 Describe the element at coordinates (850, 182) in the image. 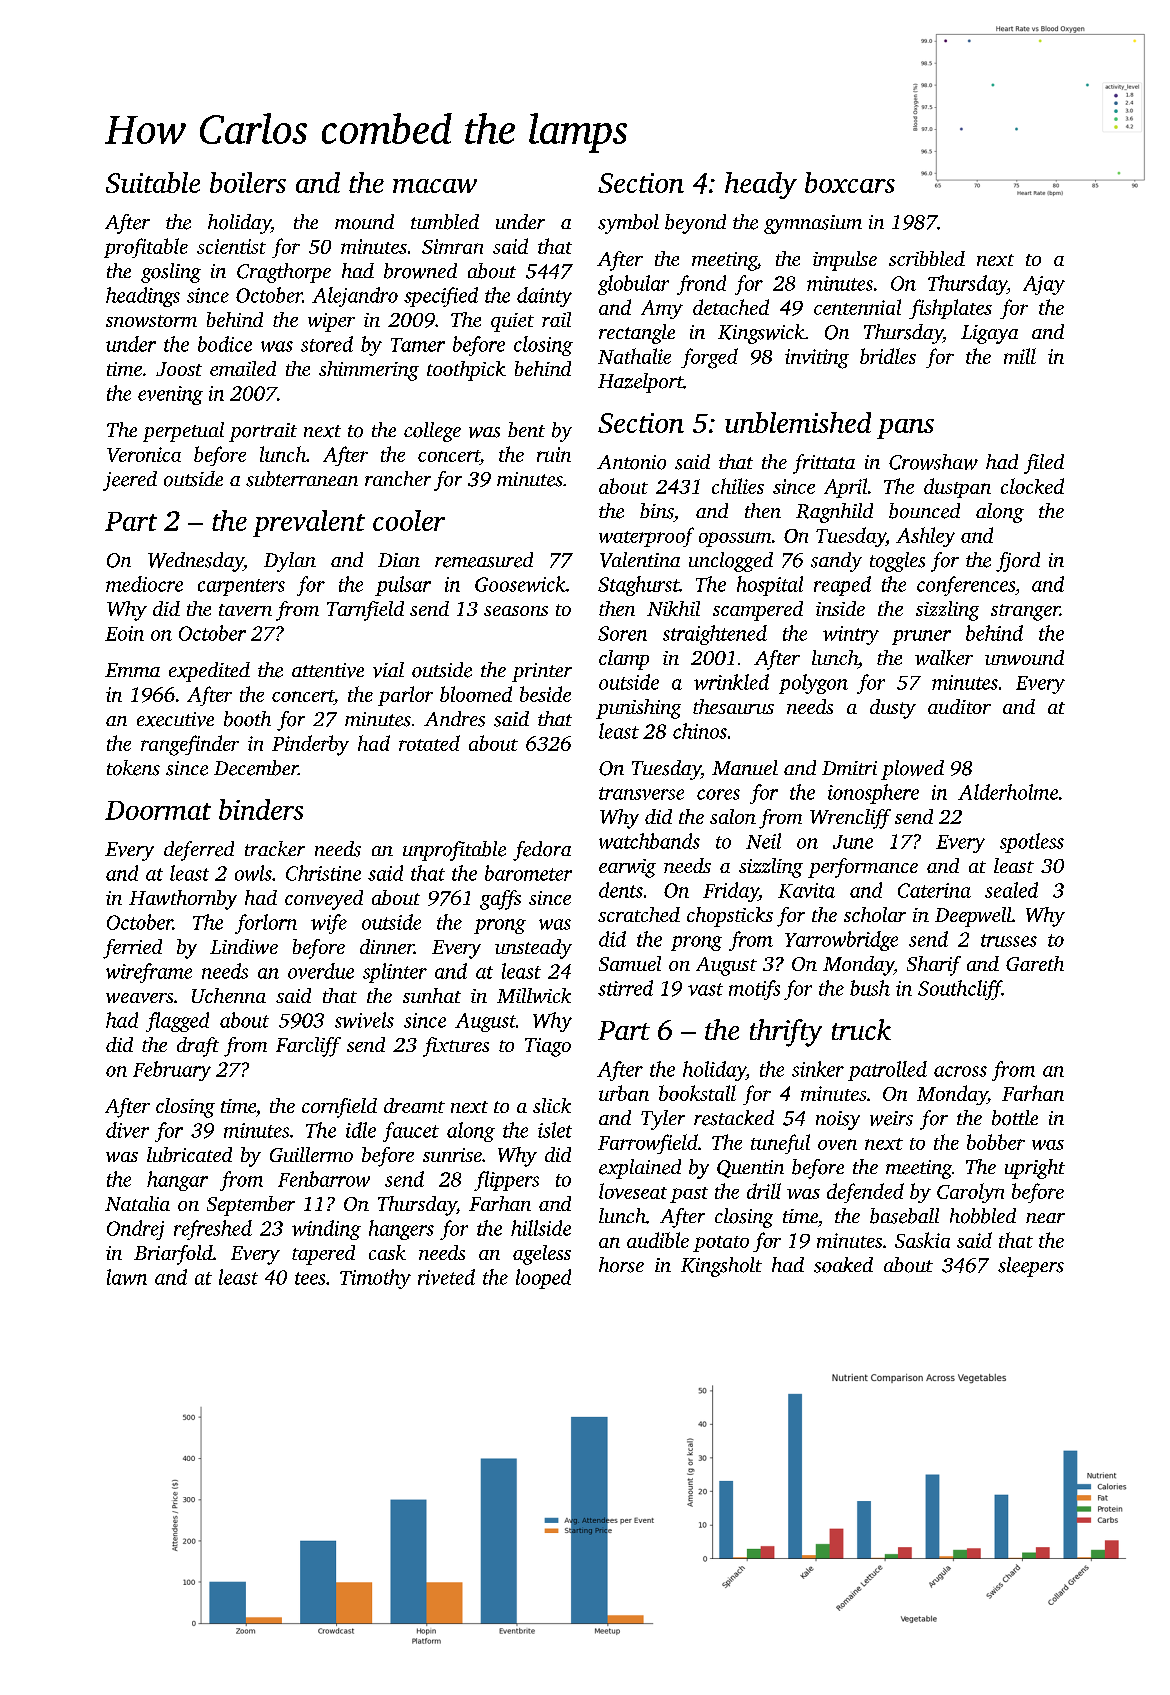

I see `boxcars` at that location.
